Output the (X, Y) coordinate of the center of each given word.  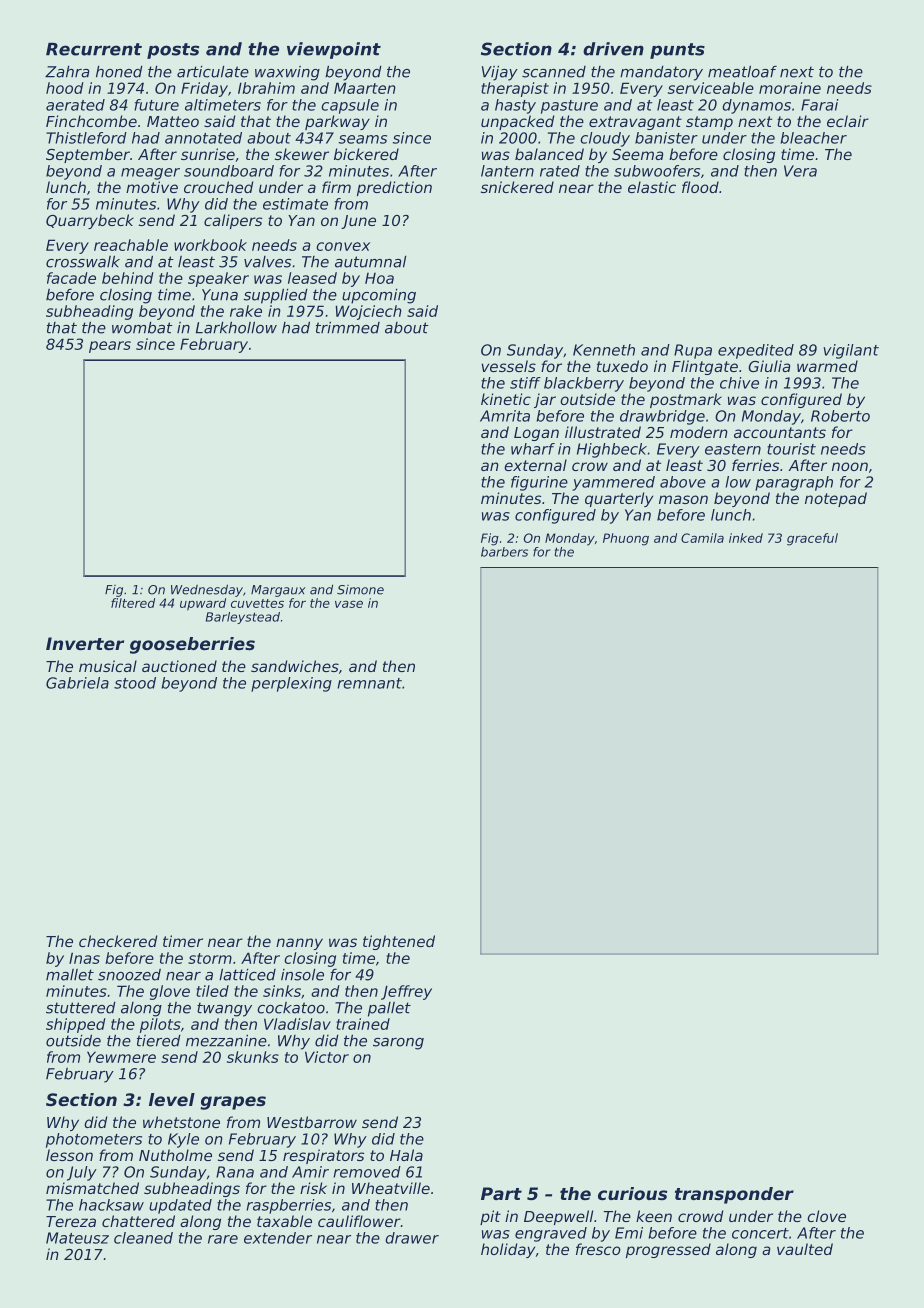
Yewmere (121, 1057)
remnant (369, 683)
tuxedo (622, 366)
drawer (412, 1238)
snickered (517, 187)
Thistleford (86, 138)
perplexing (291, 684)
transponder (734, 1195)
